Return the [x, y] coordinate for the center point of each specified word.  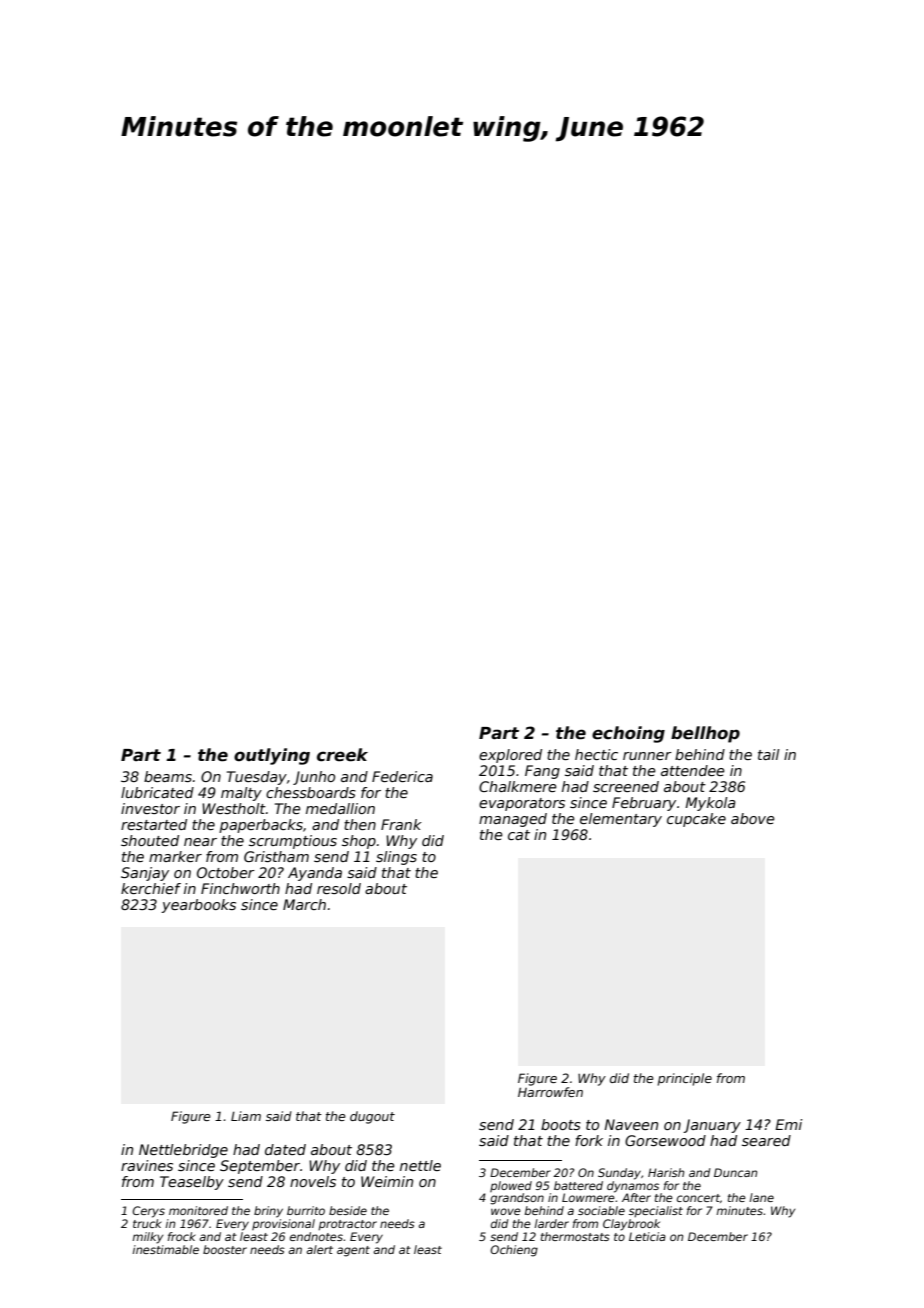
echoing [628, 734]
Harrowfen [550, 1092]
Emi [789, 1124]
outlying [272, 756]
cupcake [696, 820]
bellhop [705, 734]
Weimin [387, 1181]
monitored [198, 1210]
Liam [246, 1116]
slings [396, 858]
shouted [150, 840]
